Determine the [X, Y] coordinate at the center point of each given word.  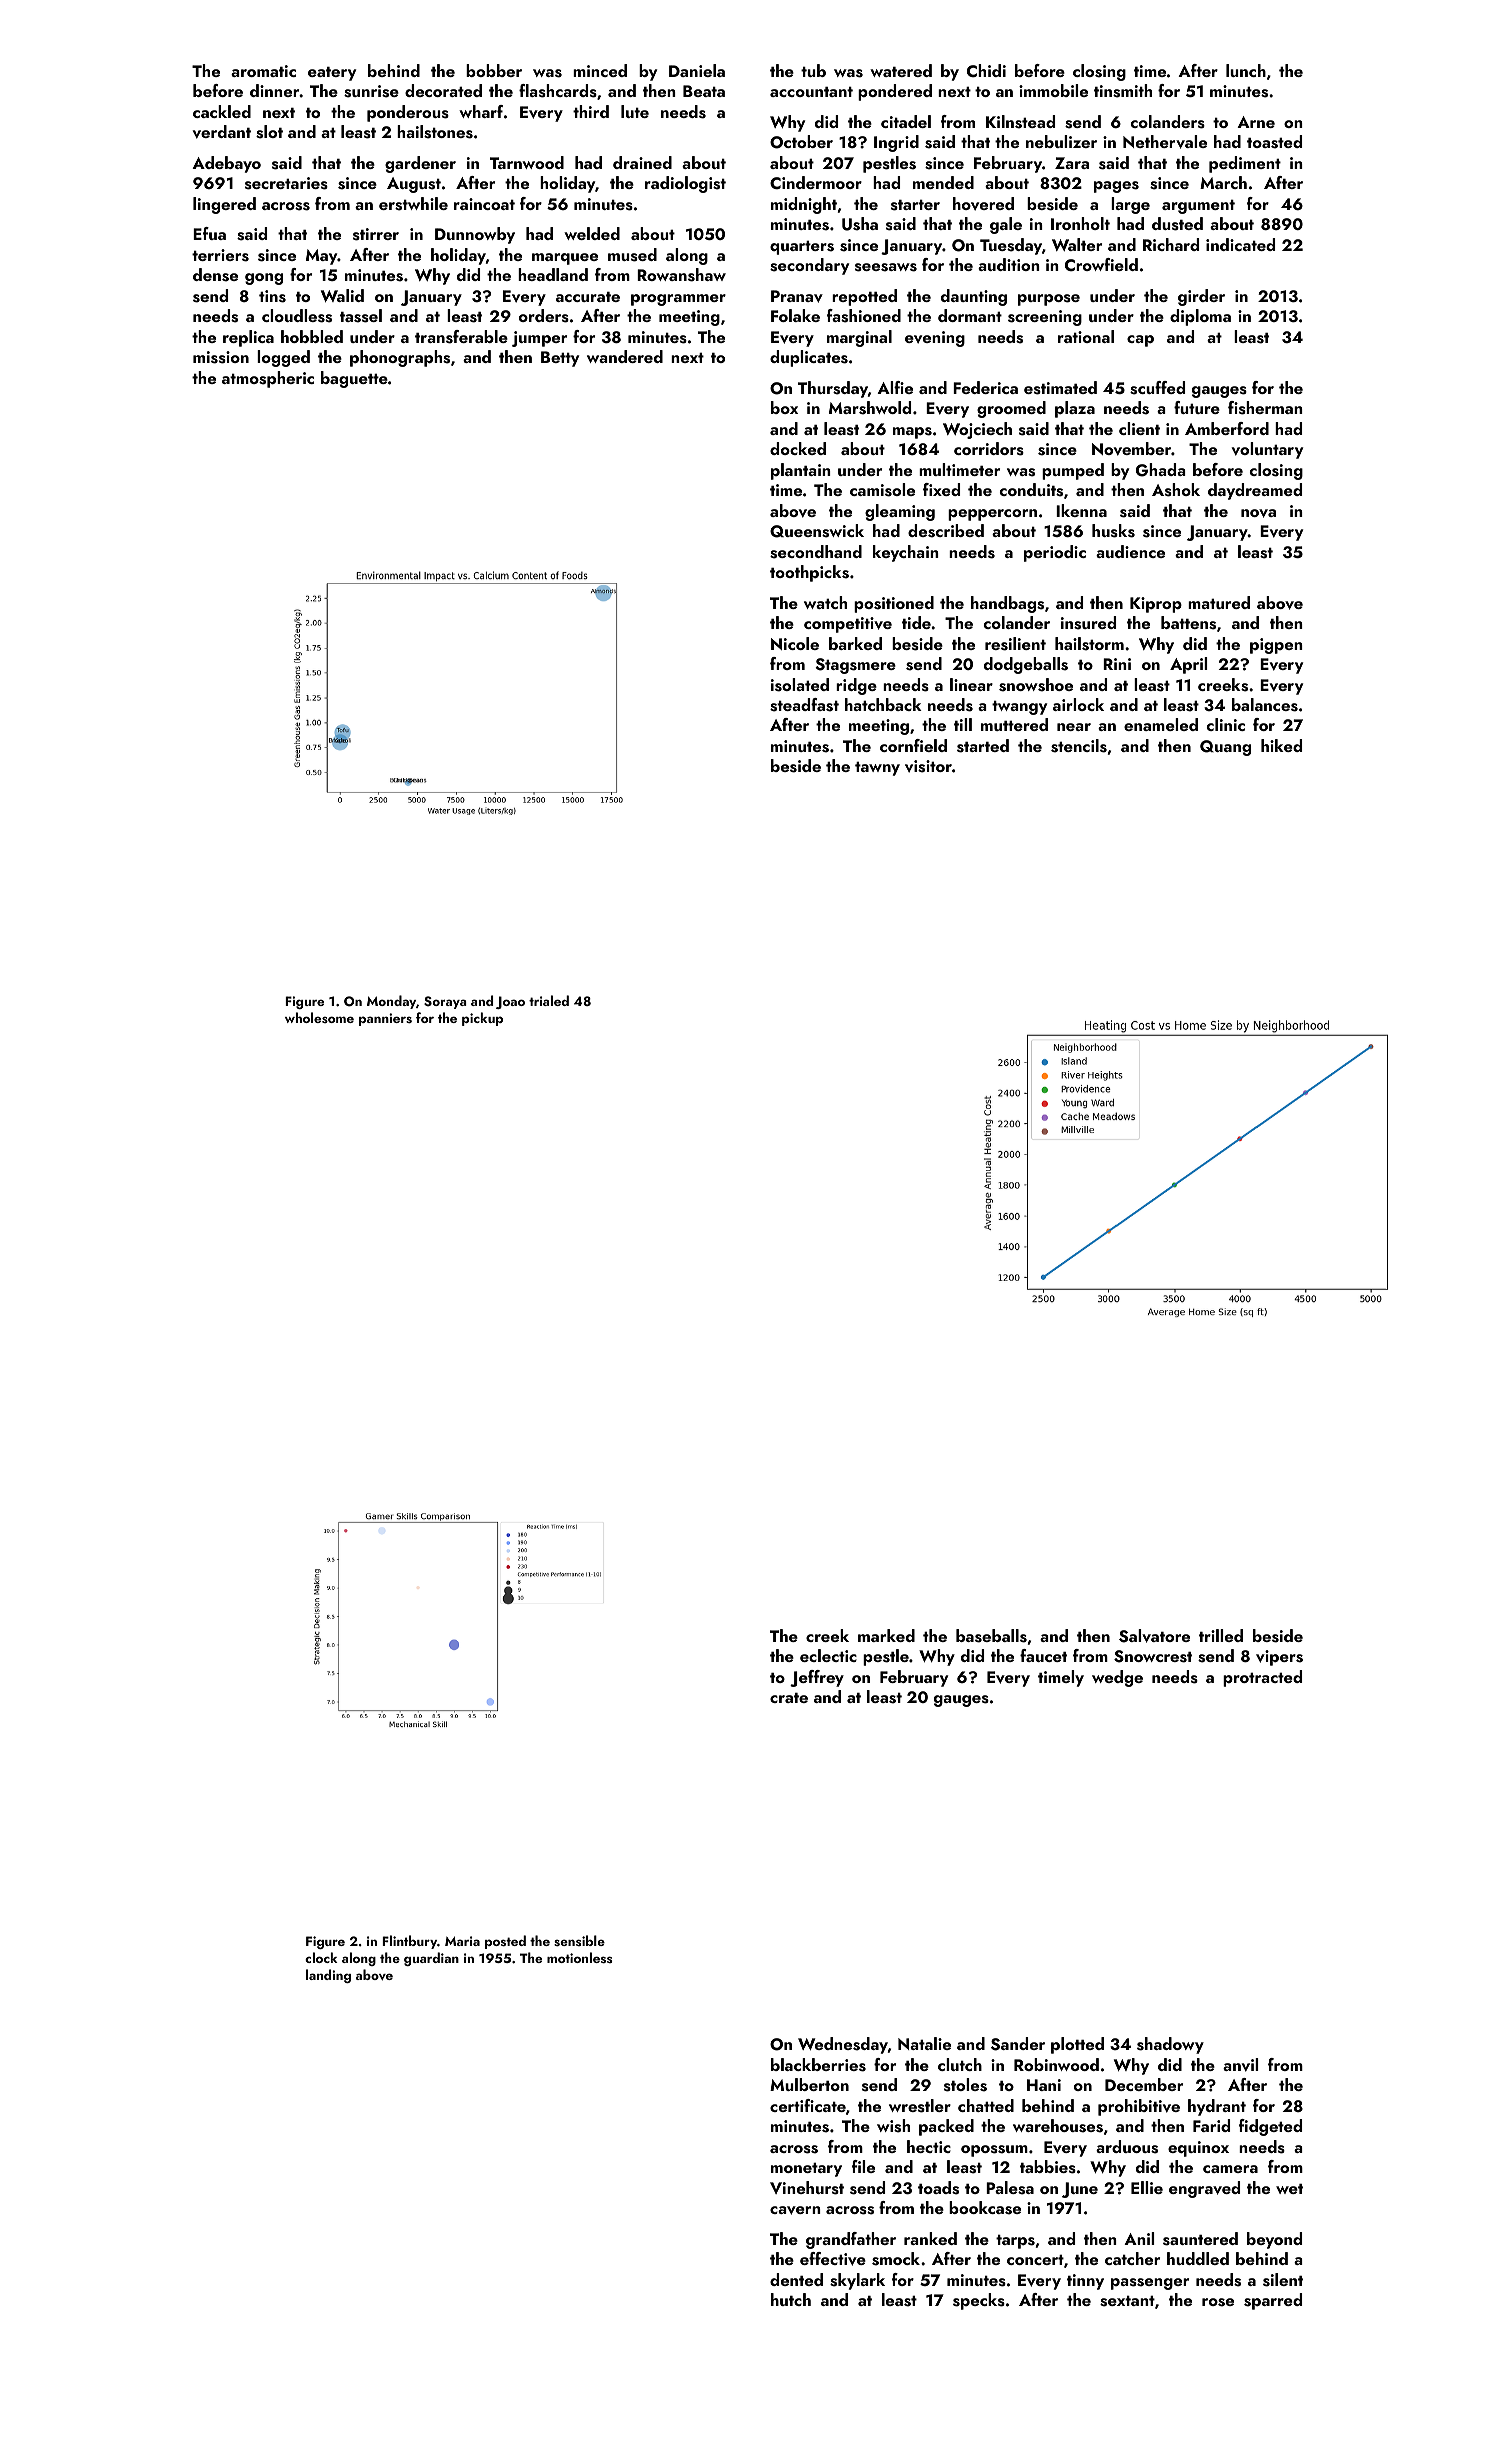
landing [328, 1976]
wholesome [319, 1017]
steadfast [804, 705]
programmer [678, 300]
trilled [1221, 1635]
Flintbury [409, 1942]
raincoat [484, 204]
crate [789, 1698]
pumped [1073, 471]
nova [1258, 513]
